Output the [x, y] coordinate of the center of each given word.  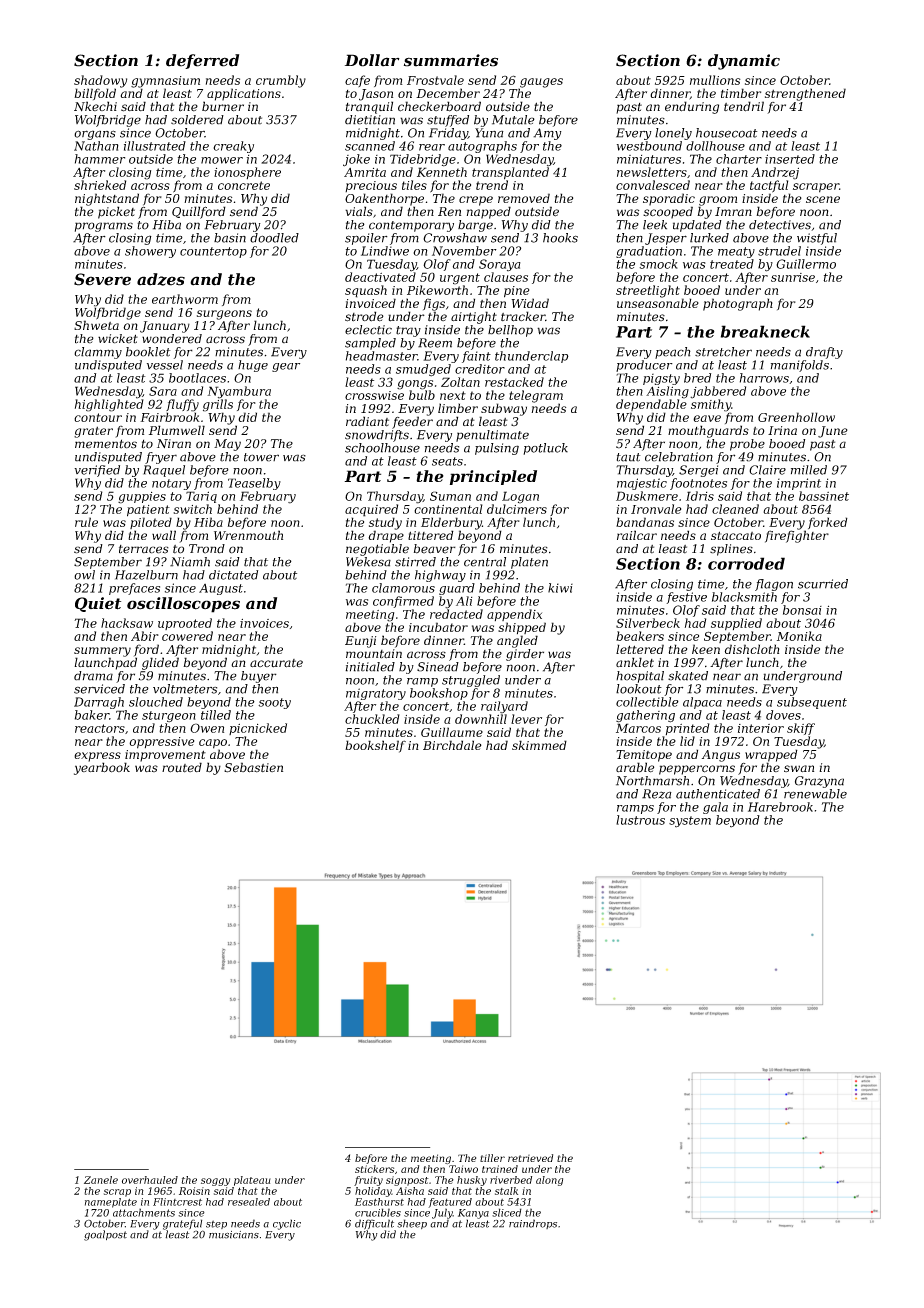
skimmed [539, 745]
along [549, 1181]
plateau [252, 1181]
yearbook [102, 768]
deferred [202, 61]
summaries [451, 60]
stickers [374, 1169]
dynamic [744, 62]
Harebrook [780, 807]
